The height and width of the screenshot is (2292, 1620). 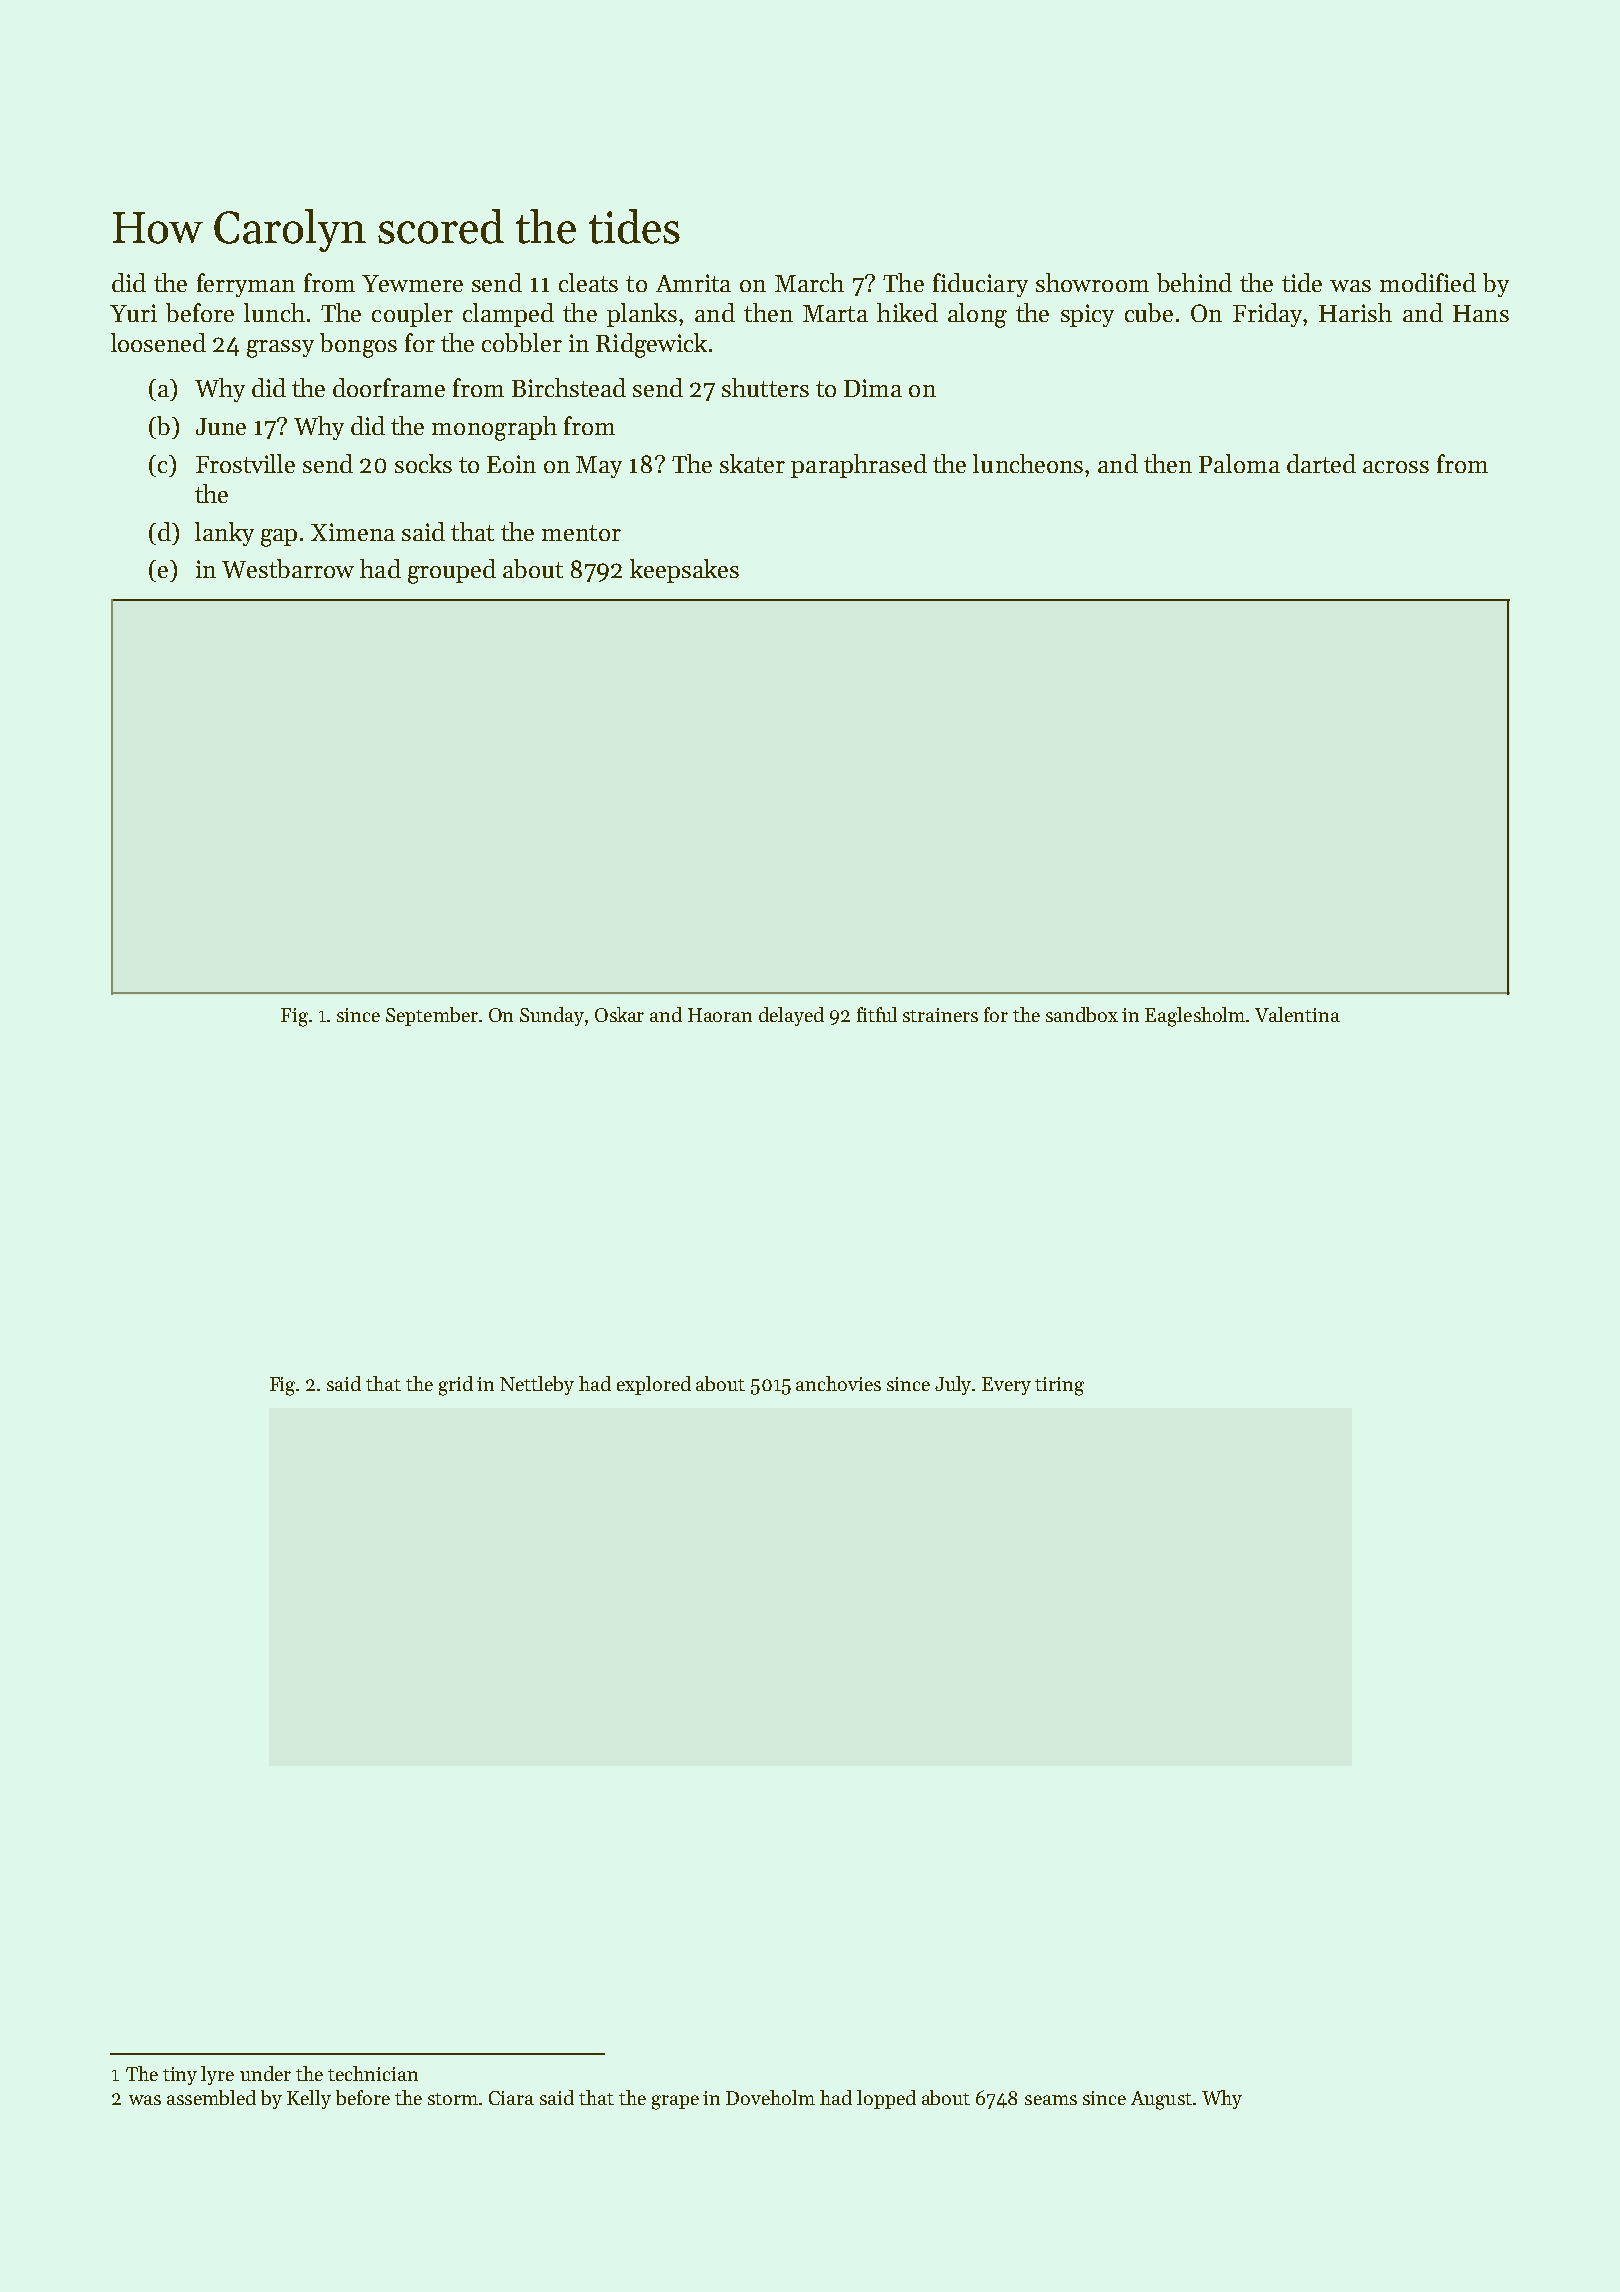 I want to click on August, so click(x=1161, y=2100).
